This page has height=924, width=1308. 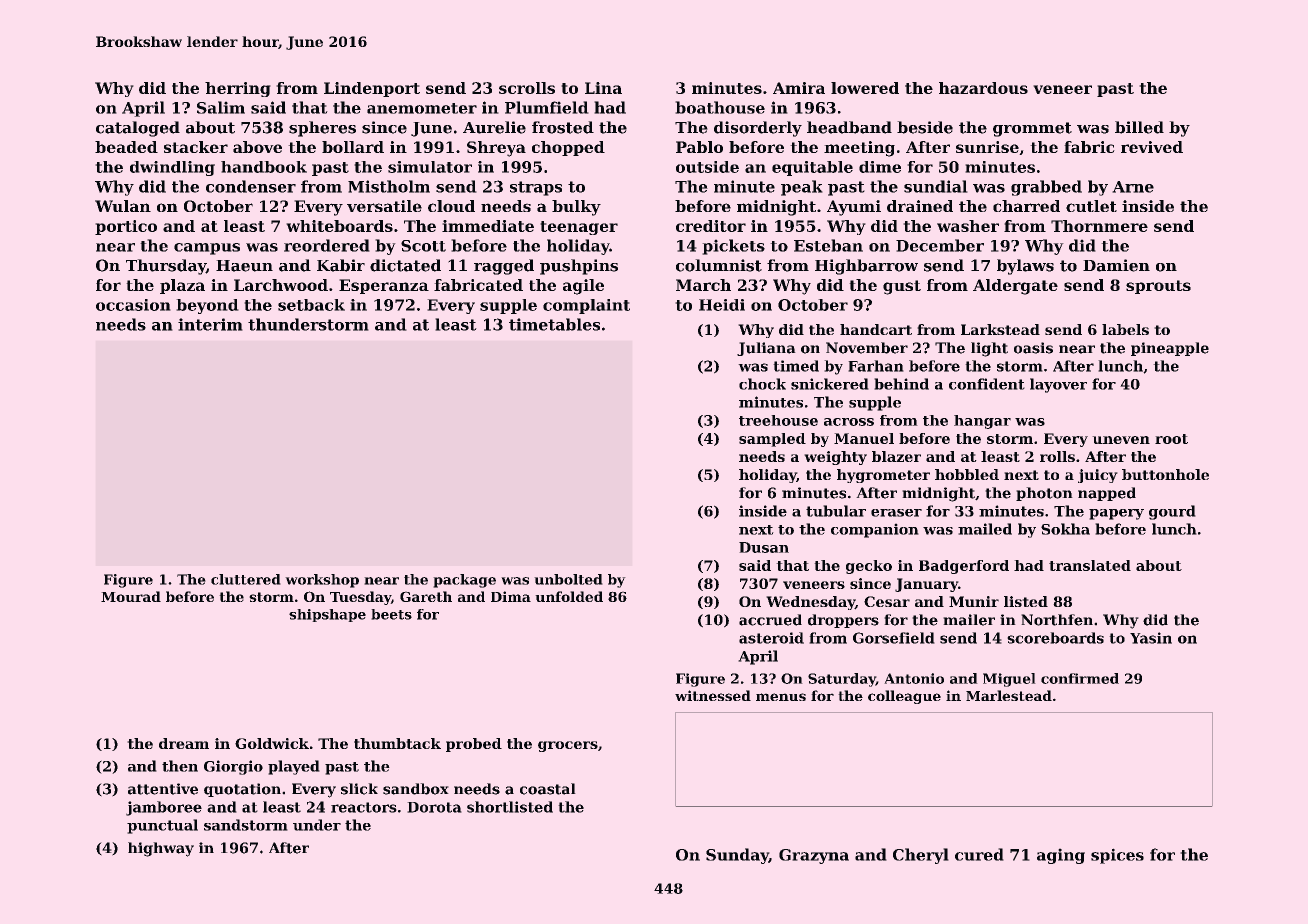 What do you see at coordinates (184, 743) in the page?
I see `dream` at bounding box center [184, 743].
